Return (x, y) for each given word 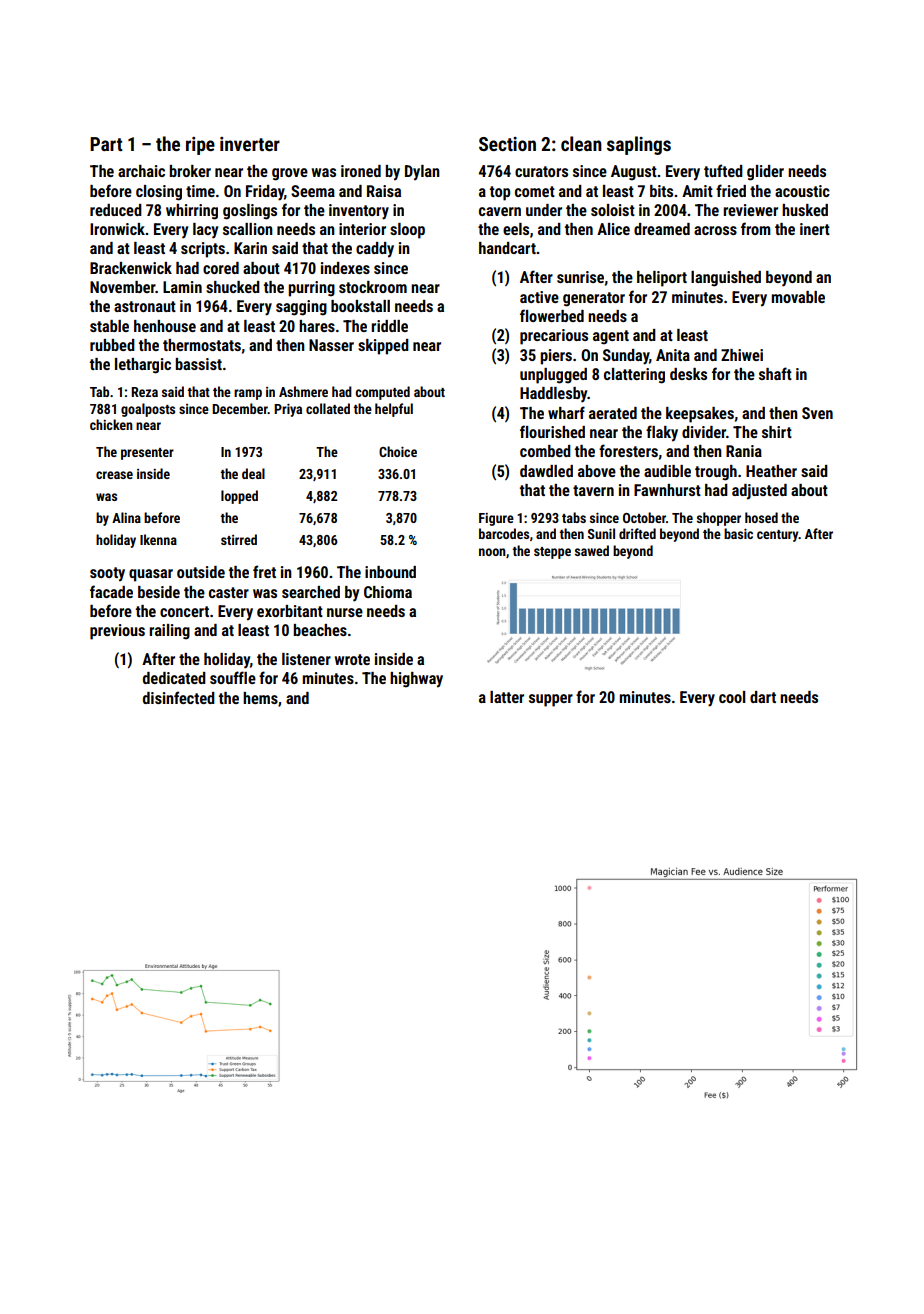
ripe (200, 146)
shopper (719, 519)
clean (581, 143)
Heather (771, 471)
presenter (147, 454)
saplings (639, 145)
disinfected (179, 697)
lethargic (143, 366)
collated (328, 408)
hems (260, 698)
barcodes (504, 533)
